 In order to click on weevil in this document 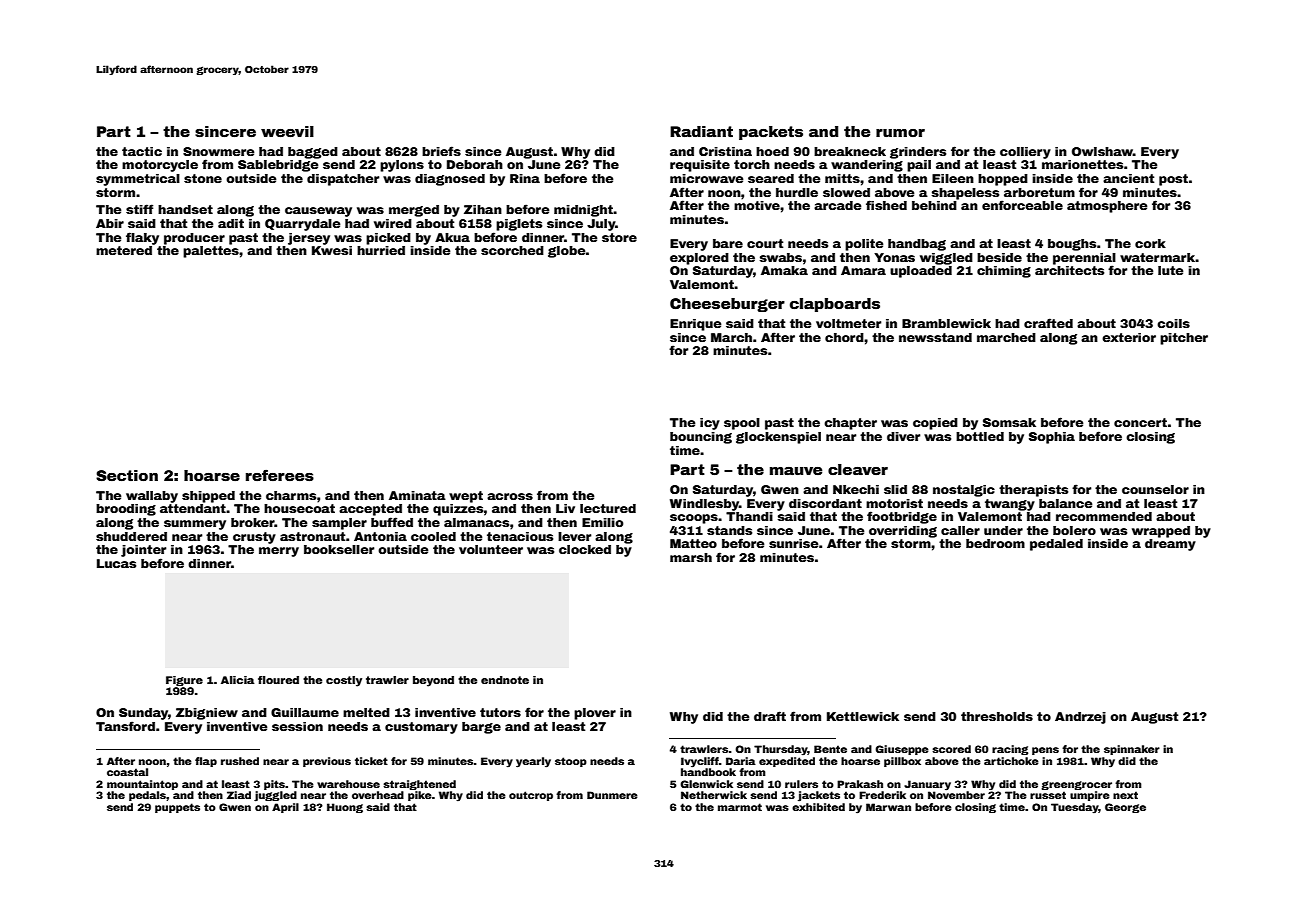, I will do `click(287, 131)`.
